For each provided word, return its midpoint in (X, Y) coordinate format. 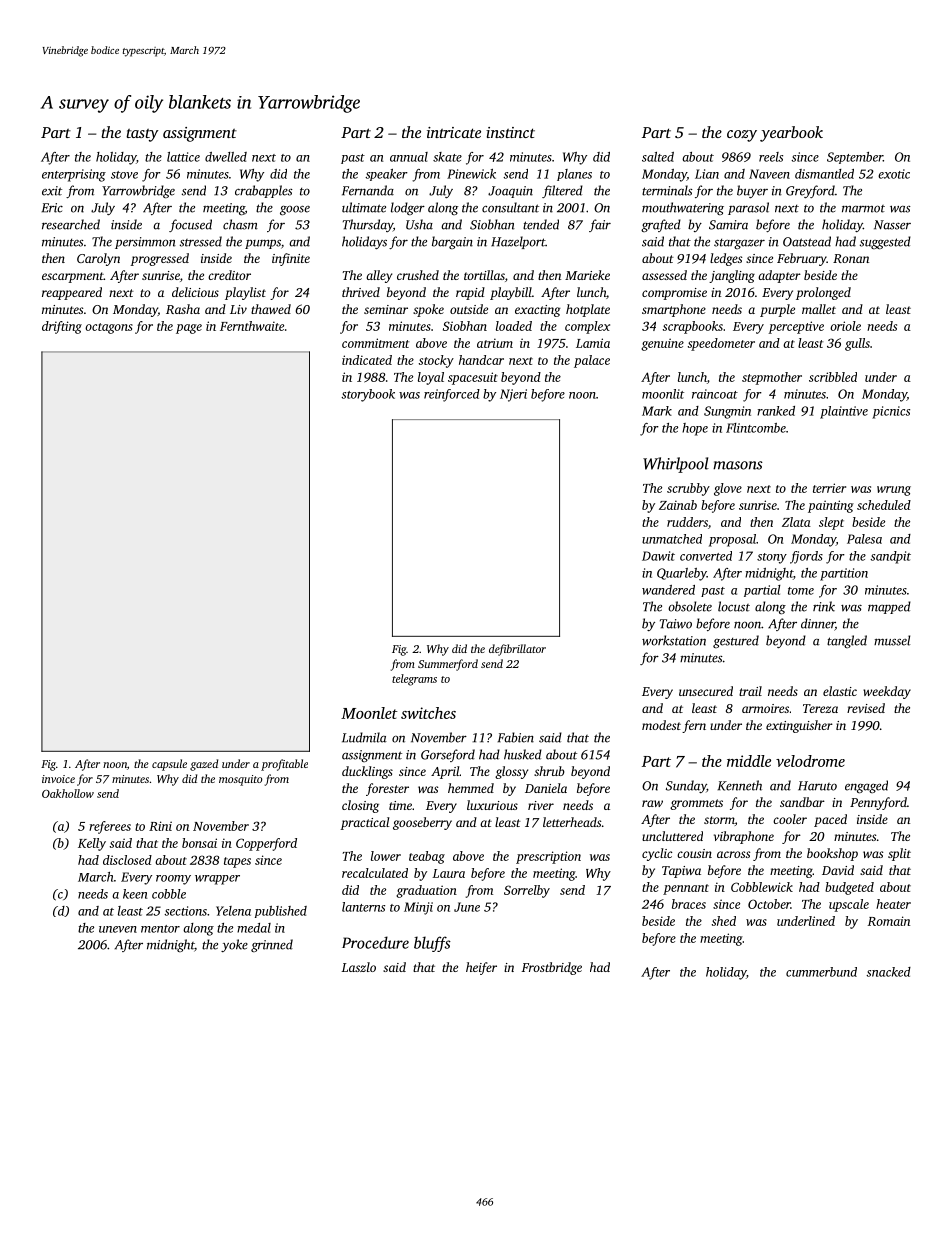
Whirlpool (676, 465)
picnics (891, 412)
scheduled (884, 505)
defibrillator (517, 650)
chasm (240, 224)
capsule (169, 765)
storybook (368, 395)
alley (379, 276)
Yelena (233, 911)
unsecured (706, 691)
